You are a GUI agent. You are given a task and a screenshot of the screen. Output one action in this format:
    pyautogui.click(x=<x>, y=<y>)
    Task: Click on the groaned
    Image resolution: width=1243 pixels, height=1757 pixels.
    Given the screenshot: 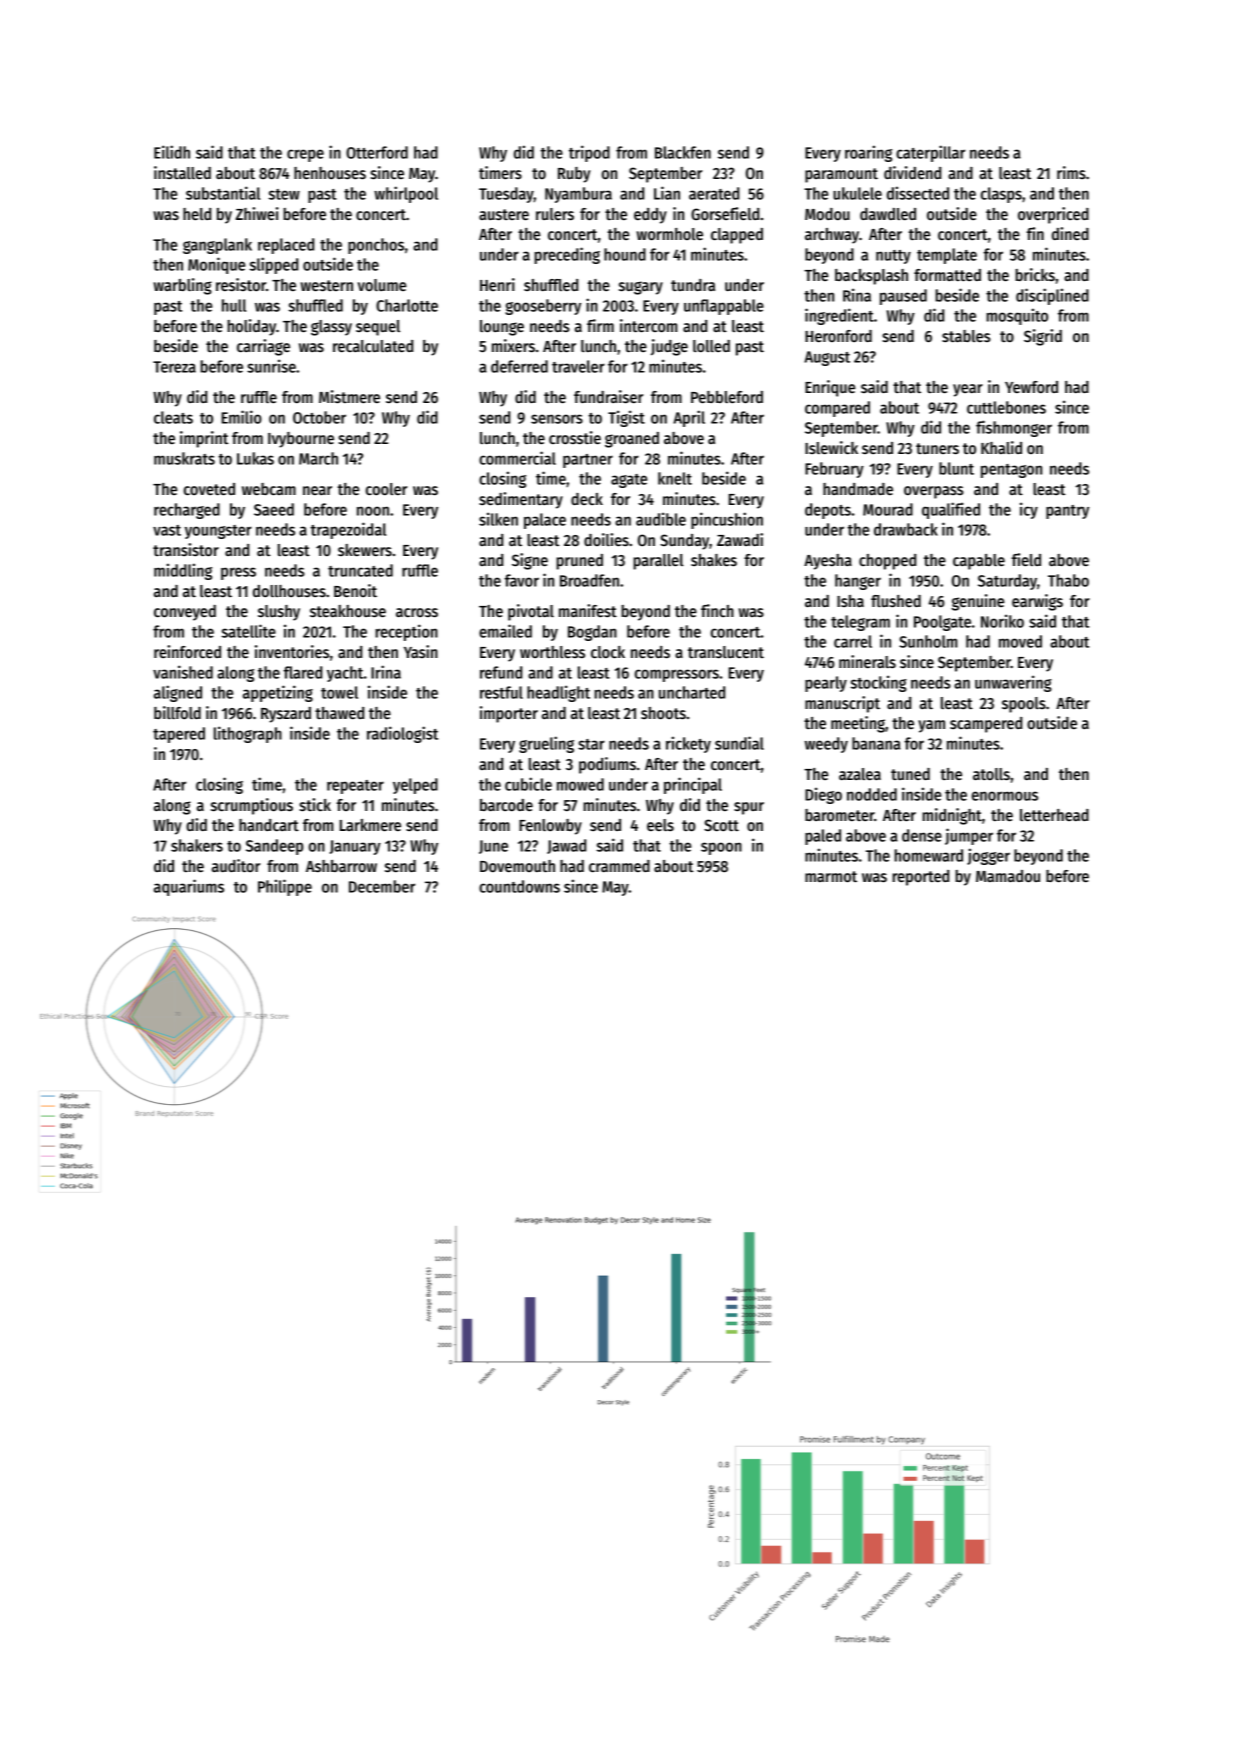 What is the action you would take?
    pyautogui.click(x=632, y=440)
